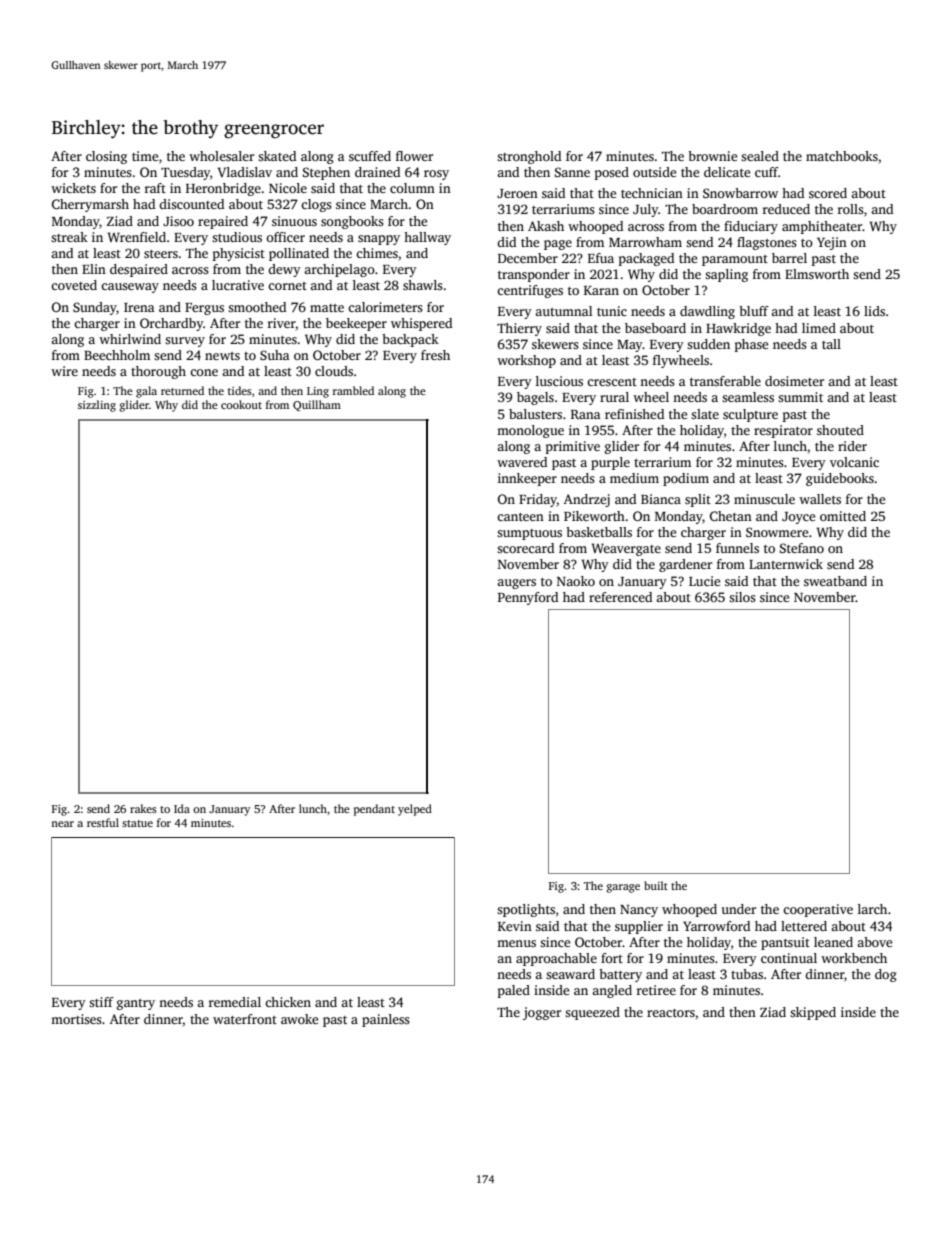 Image resolution: width=952 pixels, height=1233 pixels. I want to click on brownie, so click(712, 156).
